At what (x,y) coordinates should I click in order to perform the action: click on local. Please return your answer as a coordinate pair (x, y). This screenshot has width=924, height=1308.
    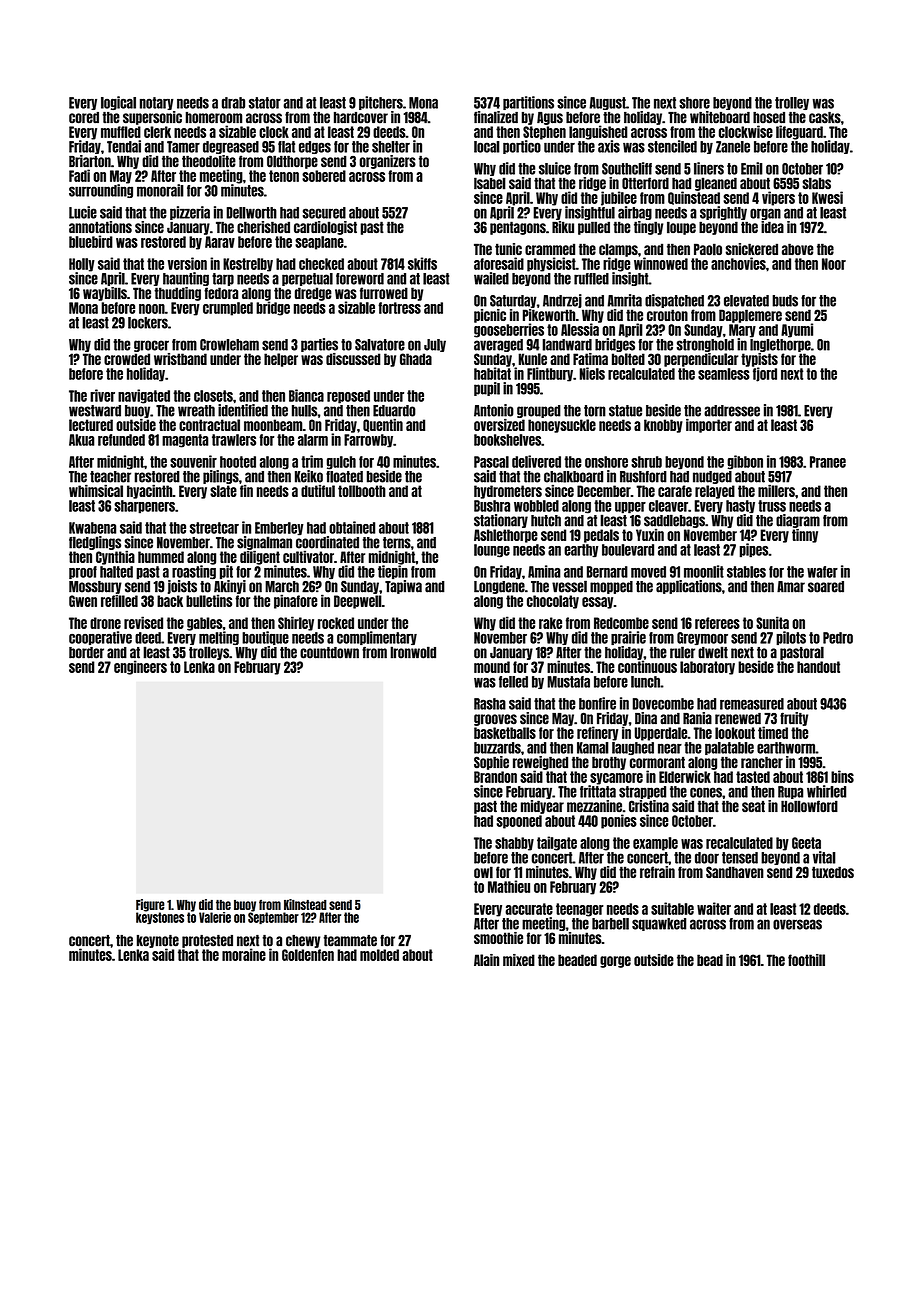
    Looking at the image, I should click on (487, 147).
